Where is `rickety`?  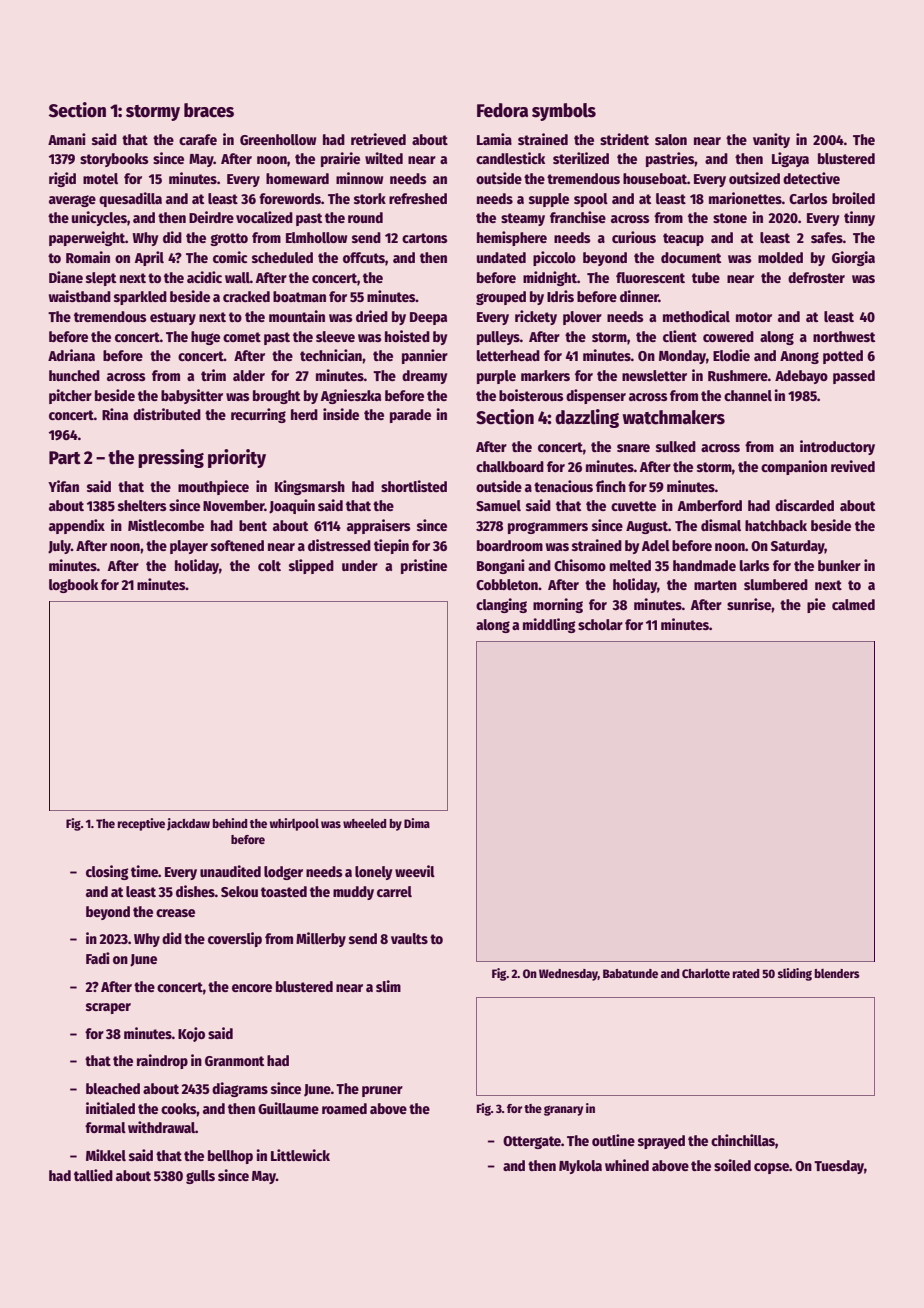 rickety is located at coordinates (536, 317).
